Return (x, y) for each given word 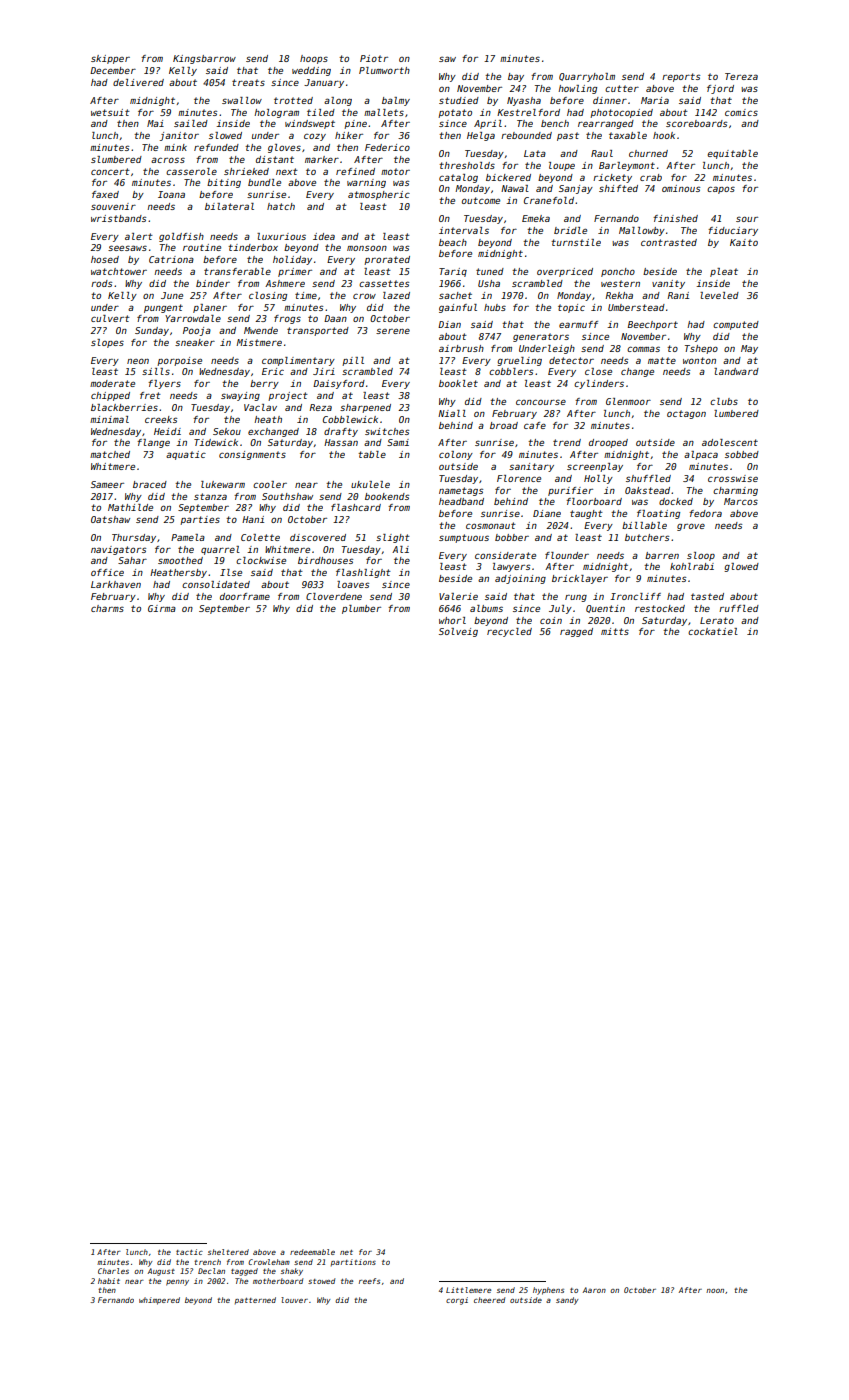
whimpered (159, 1301)
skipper (110, 59)
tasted (707, 596)
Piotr (374, 58)
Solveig (458, 632)
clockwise (261, 560)
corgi (457, 1301)
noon (715, 1291)
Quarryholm (587, 77)
